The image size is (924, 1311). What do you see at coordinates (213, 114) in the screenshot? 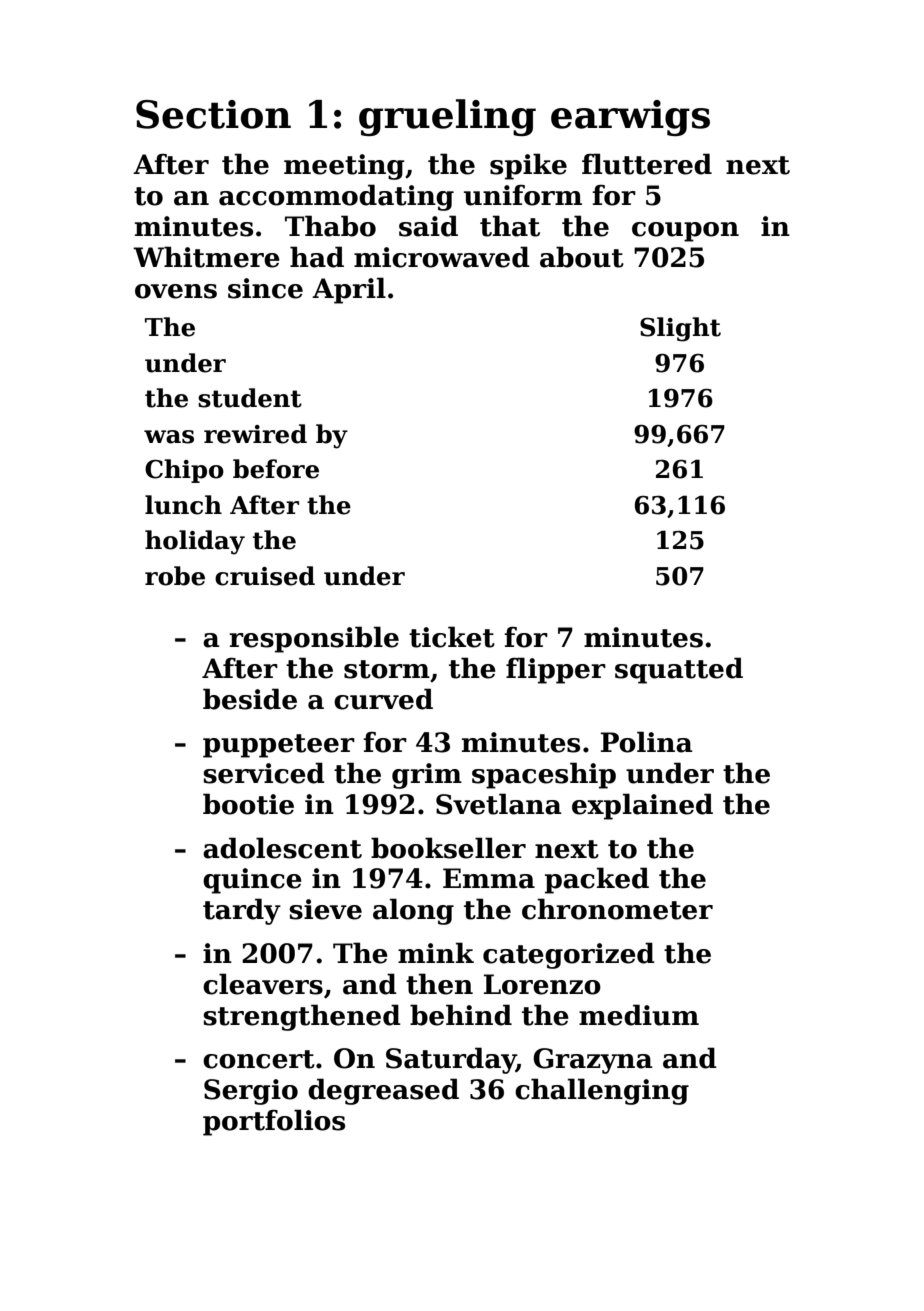
I see `Section` at bounding box center [213, 114].
